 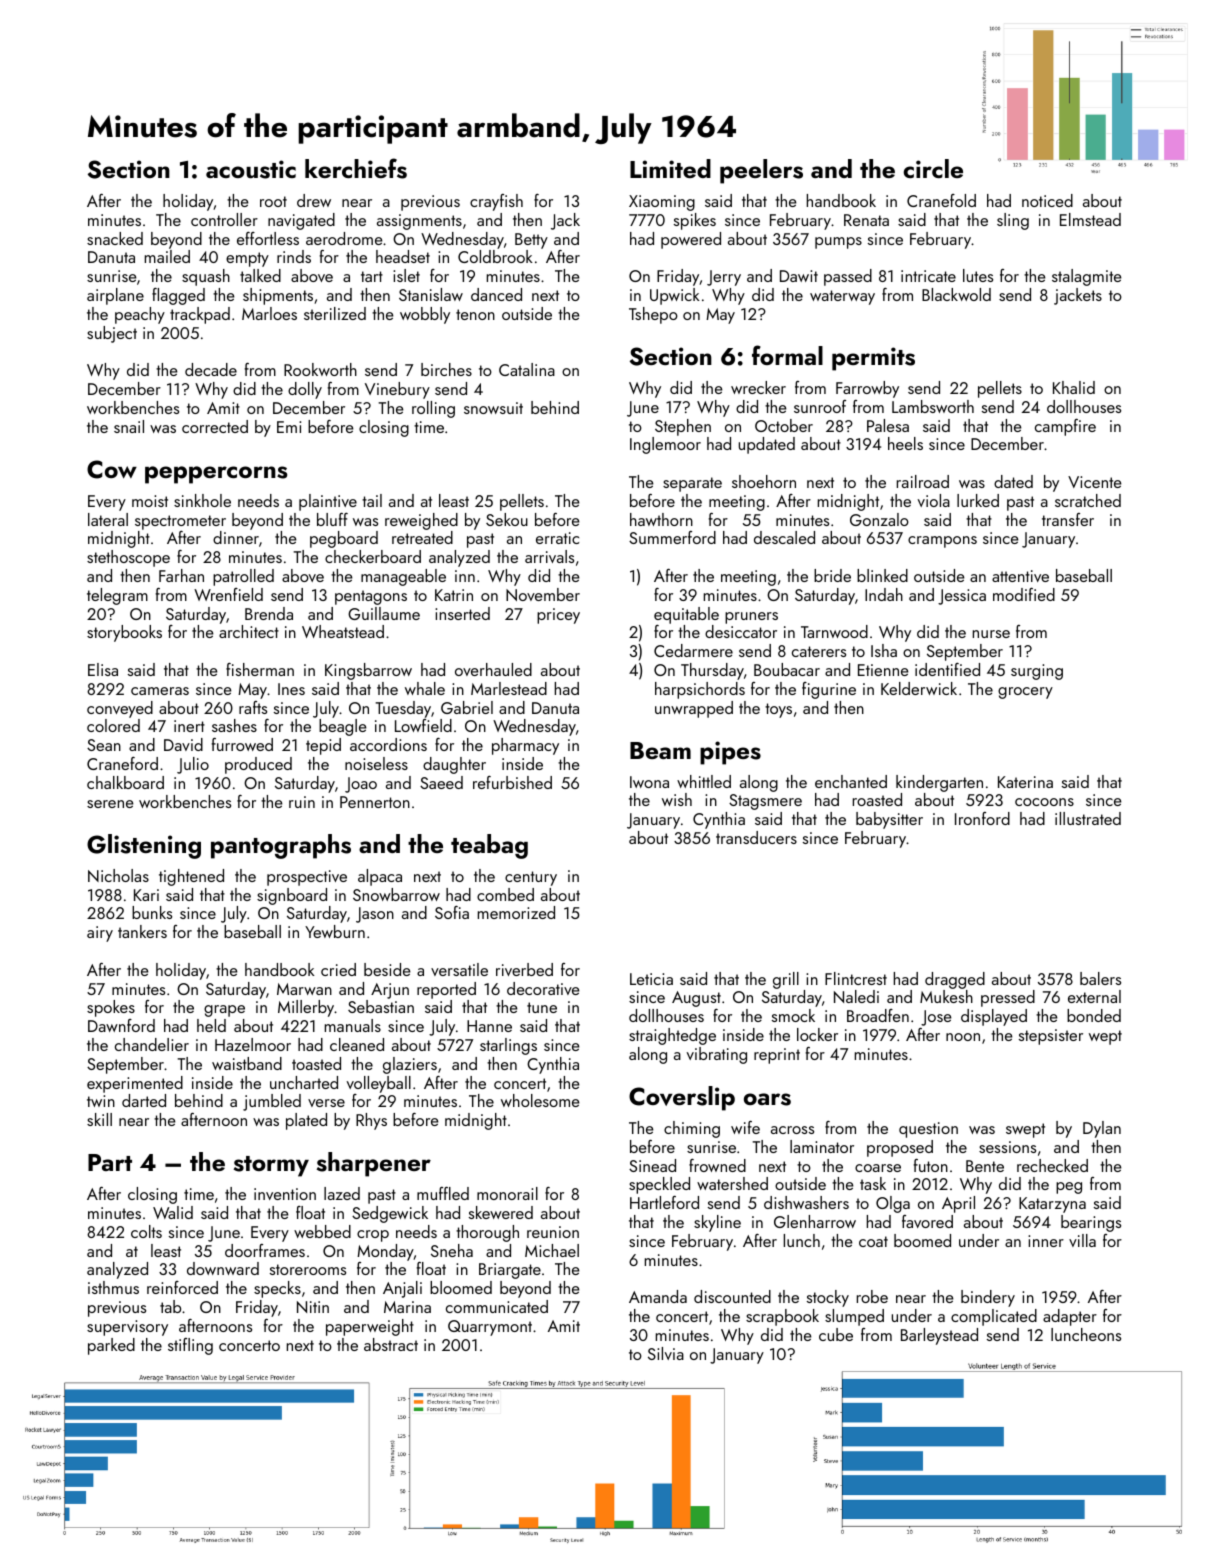 I want to click on Michael, so click(x=552, y=1250).
